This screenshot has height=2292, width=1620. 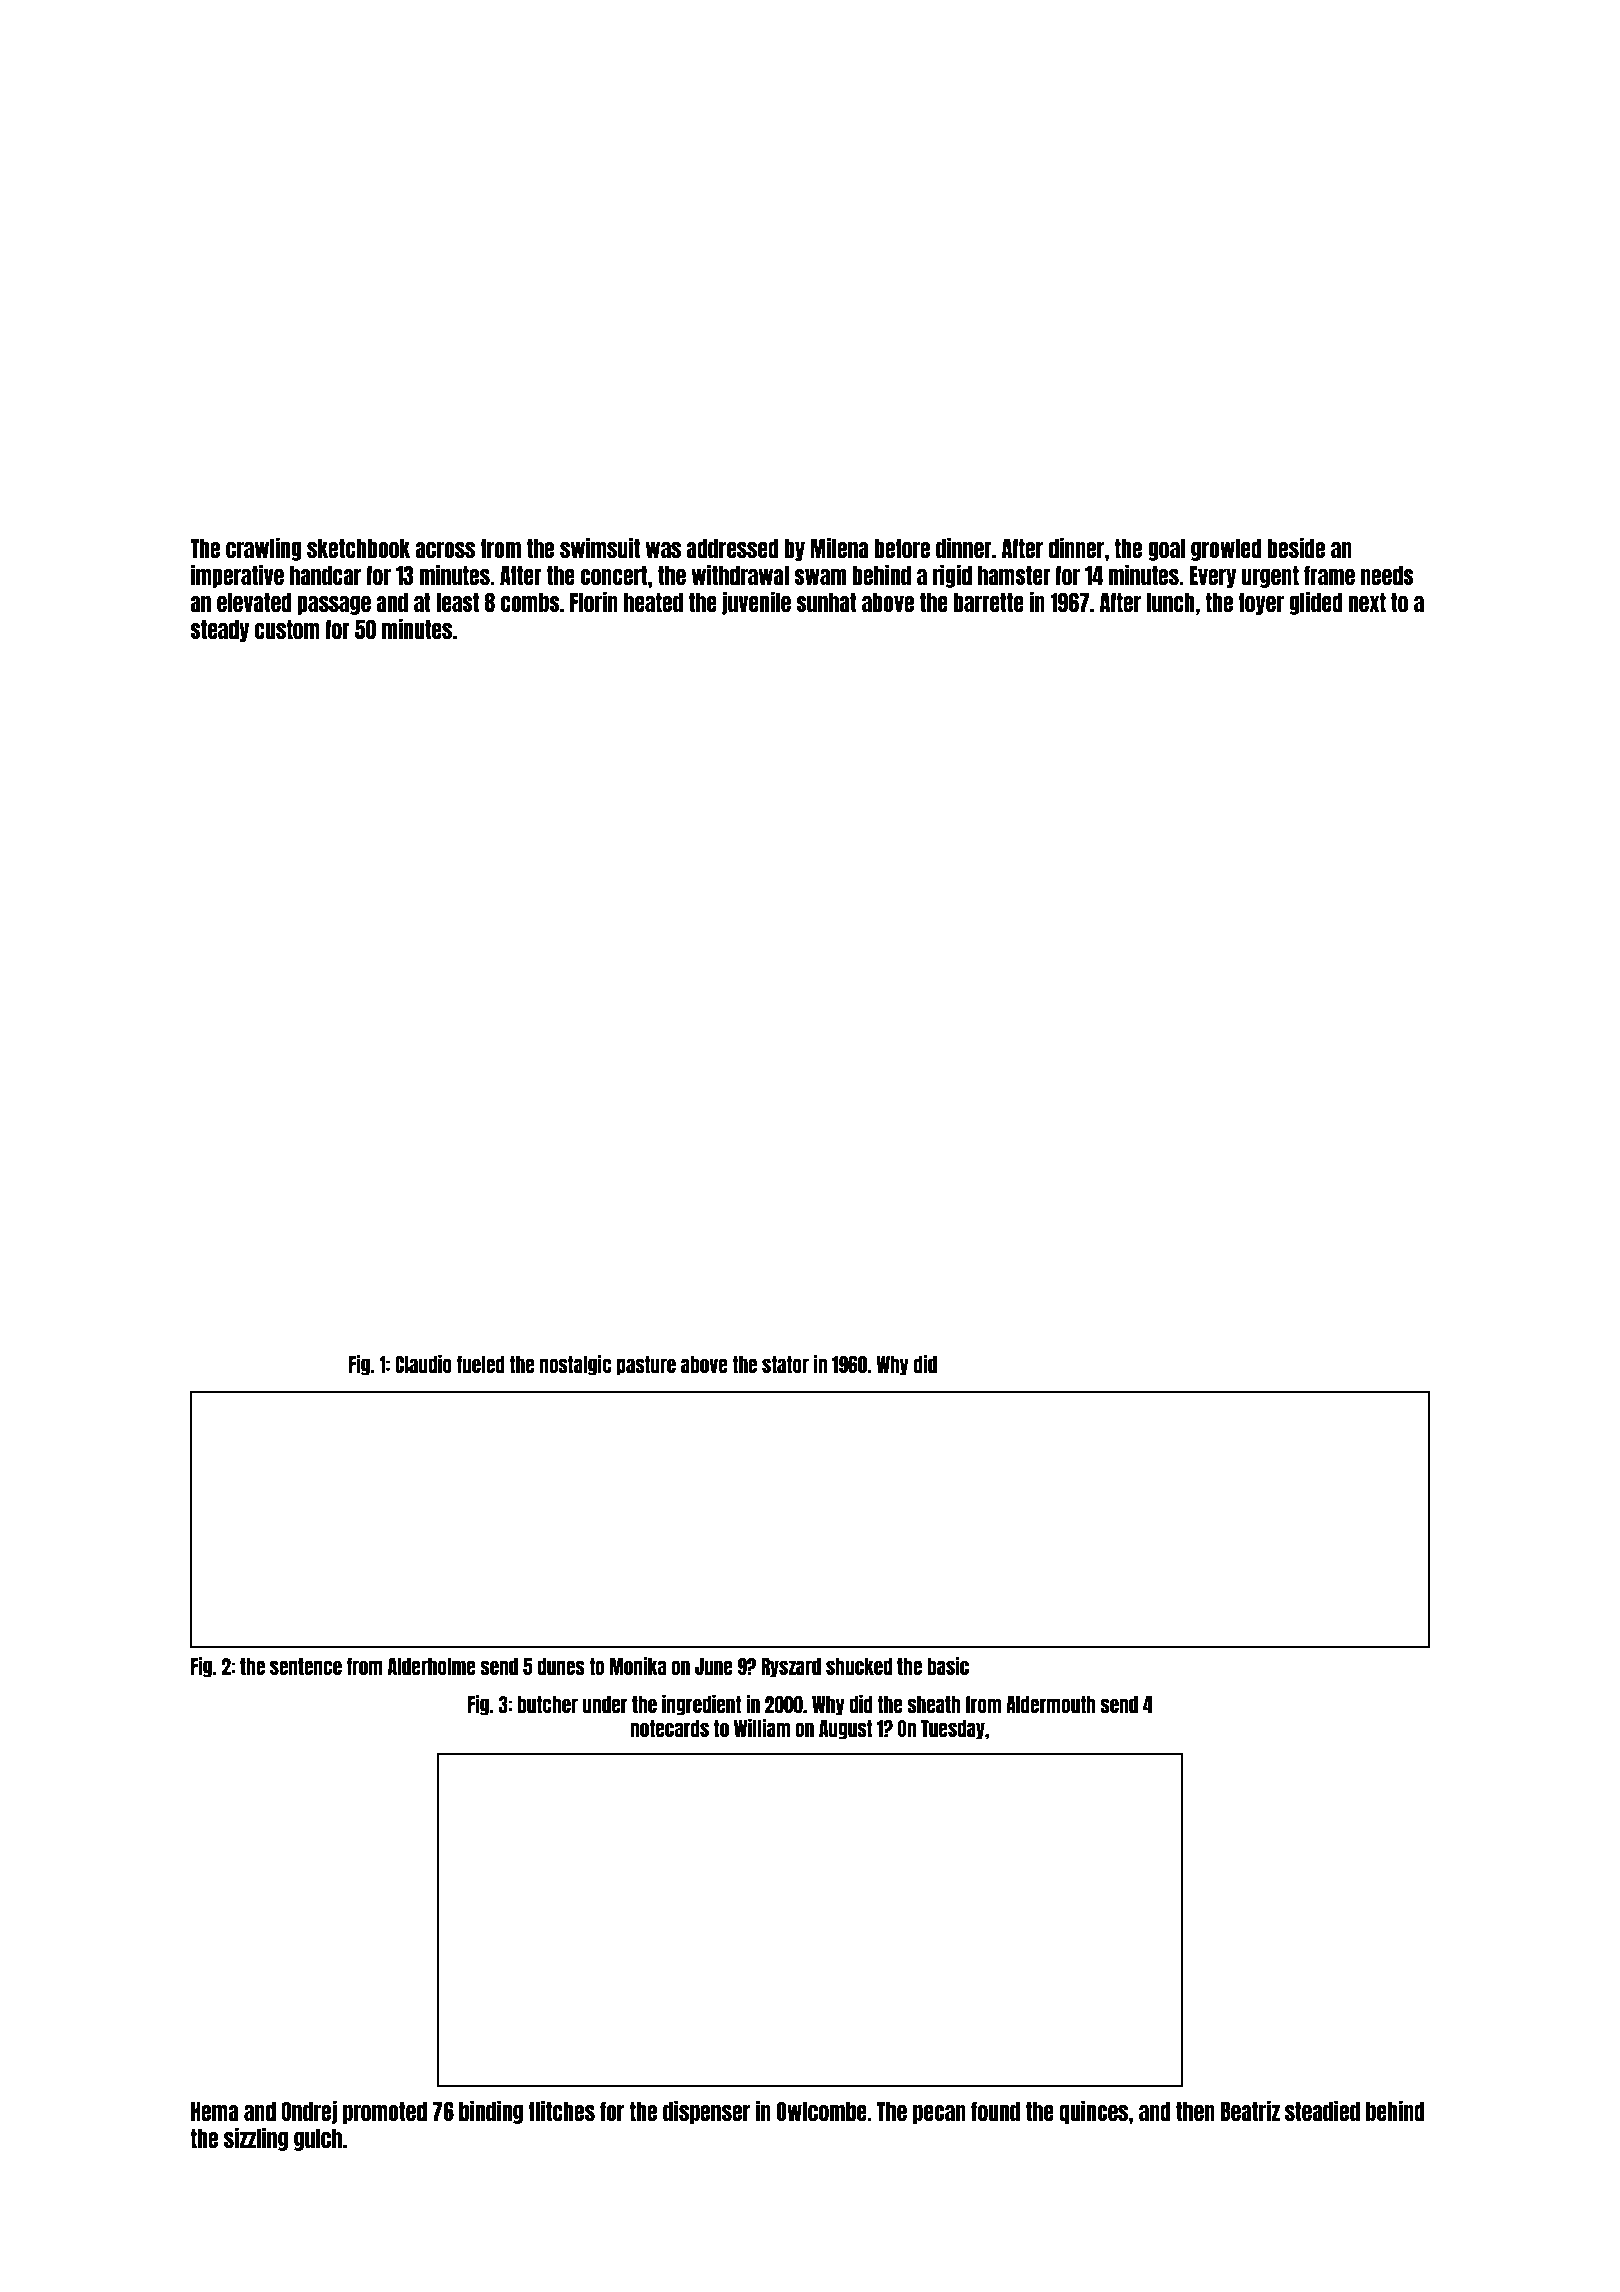 What do you see at coordinates (287, 629) in the screenshot?
I see `custom` at bounding box center [287, 629].
